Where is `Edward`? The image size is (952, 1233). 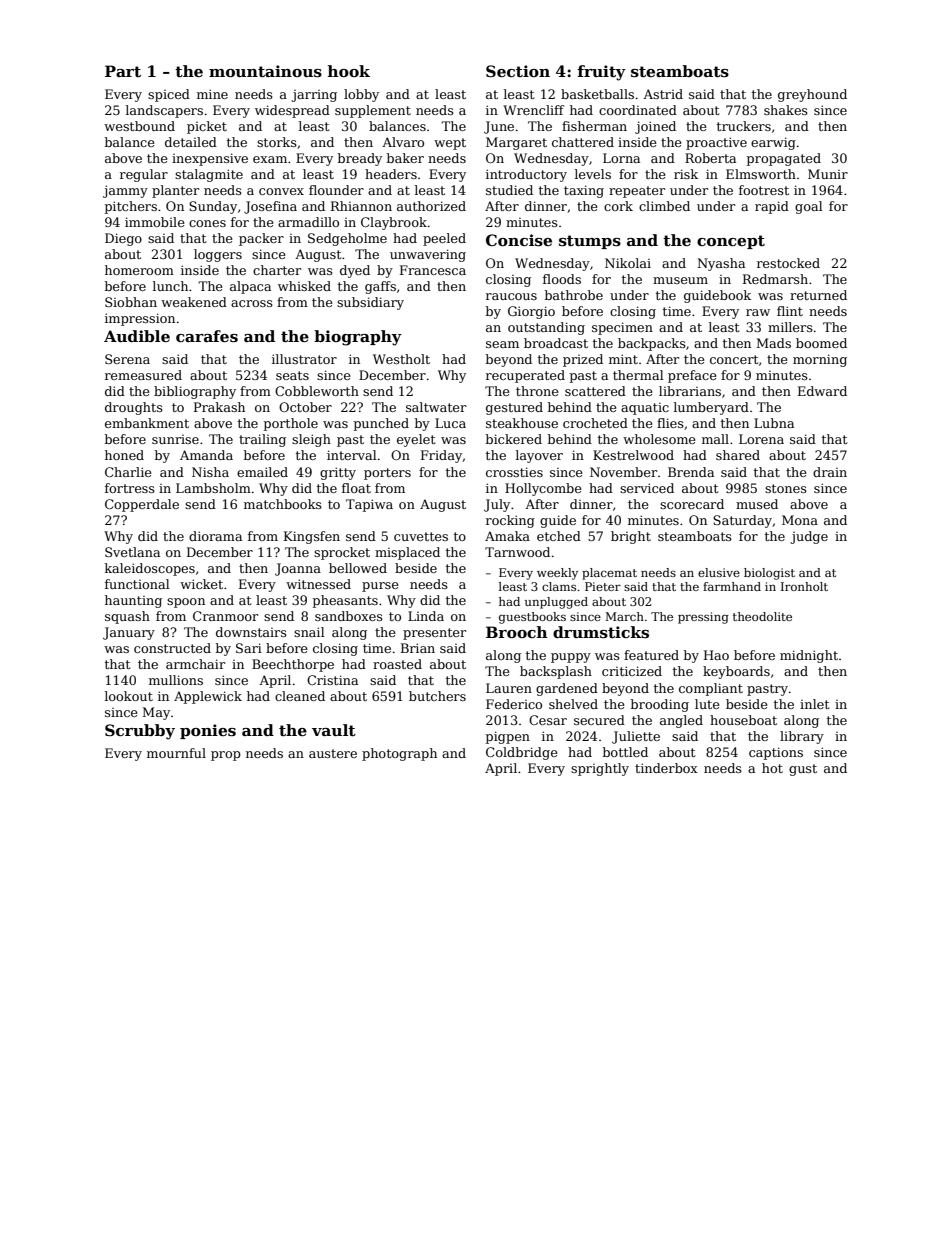
Edward is located at coordinates (822, 391).
